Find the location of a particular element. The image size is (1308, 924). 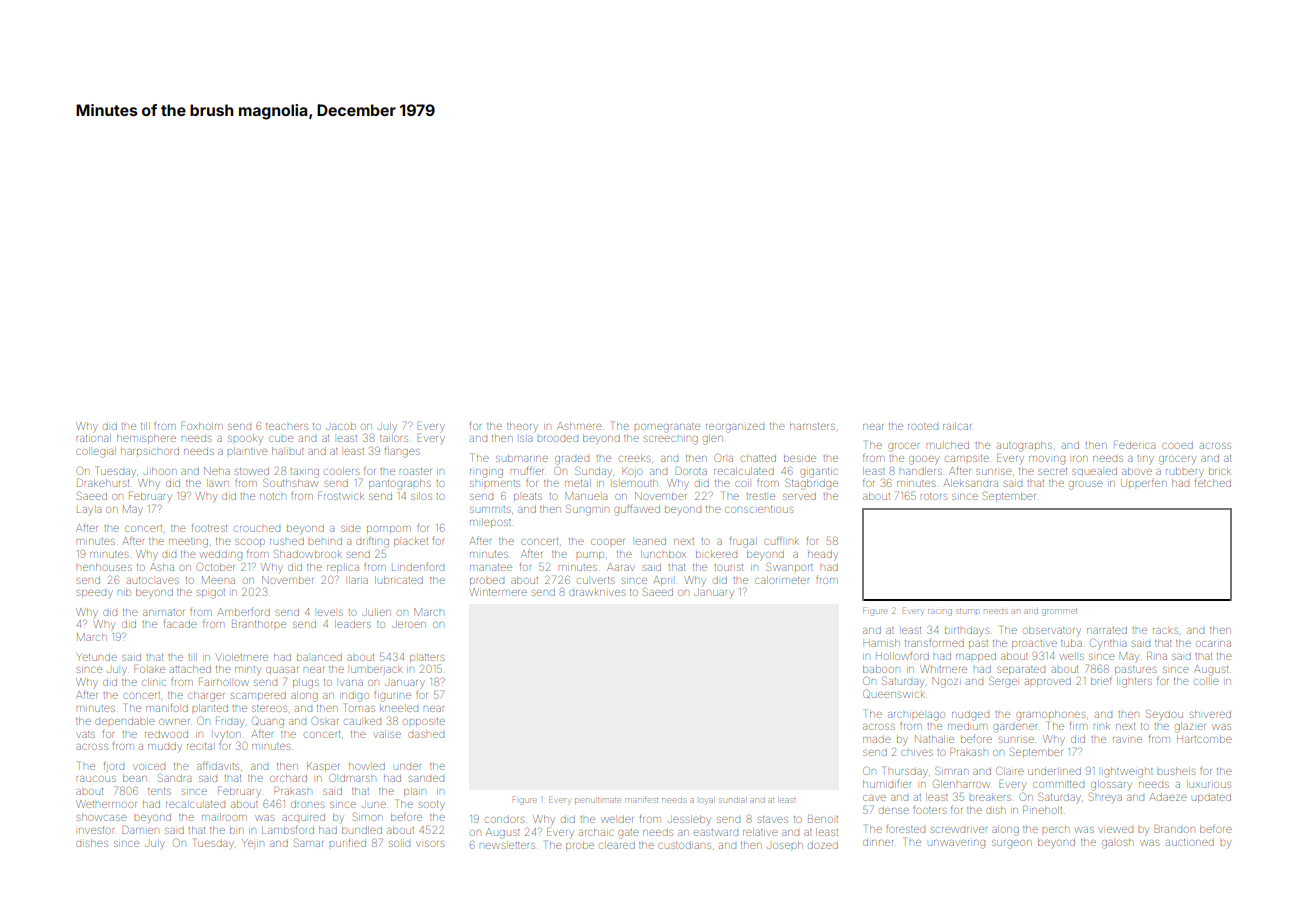

railcar is located at coordinates (957, 426).
